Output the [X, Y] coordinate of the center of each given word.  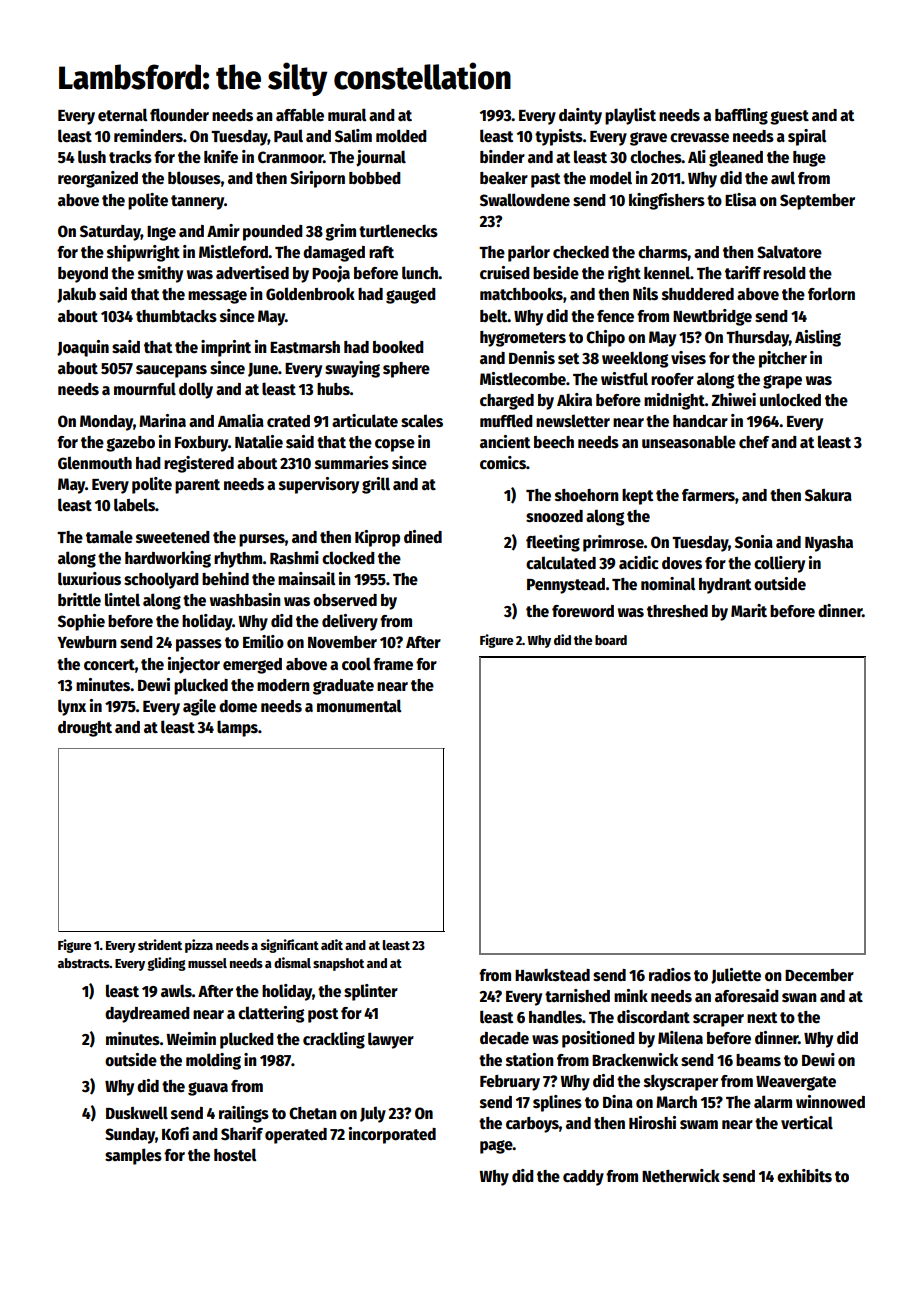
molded [401, 136]
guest [789, 117]
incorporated [392, 1135]
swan [799, 998]
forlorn [831, 294]
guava [208, 1089]
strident [160, 944]
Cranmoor [291, 157]
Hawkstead [552, 975]
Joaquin [83, 348]
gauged [411, 296]
